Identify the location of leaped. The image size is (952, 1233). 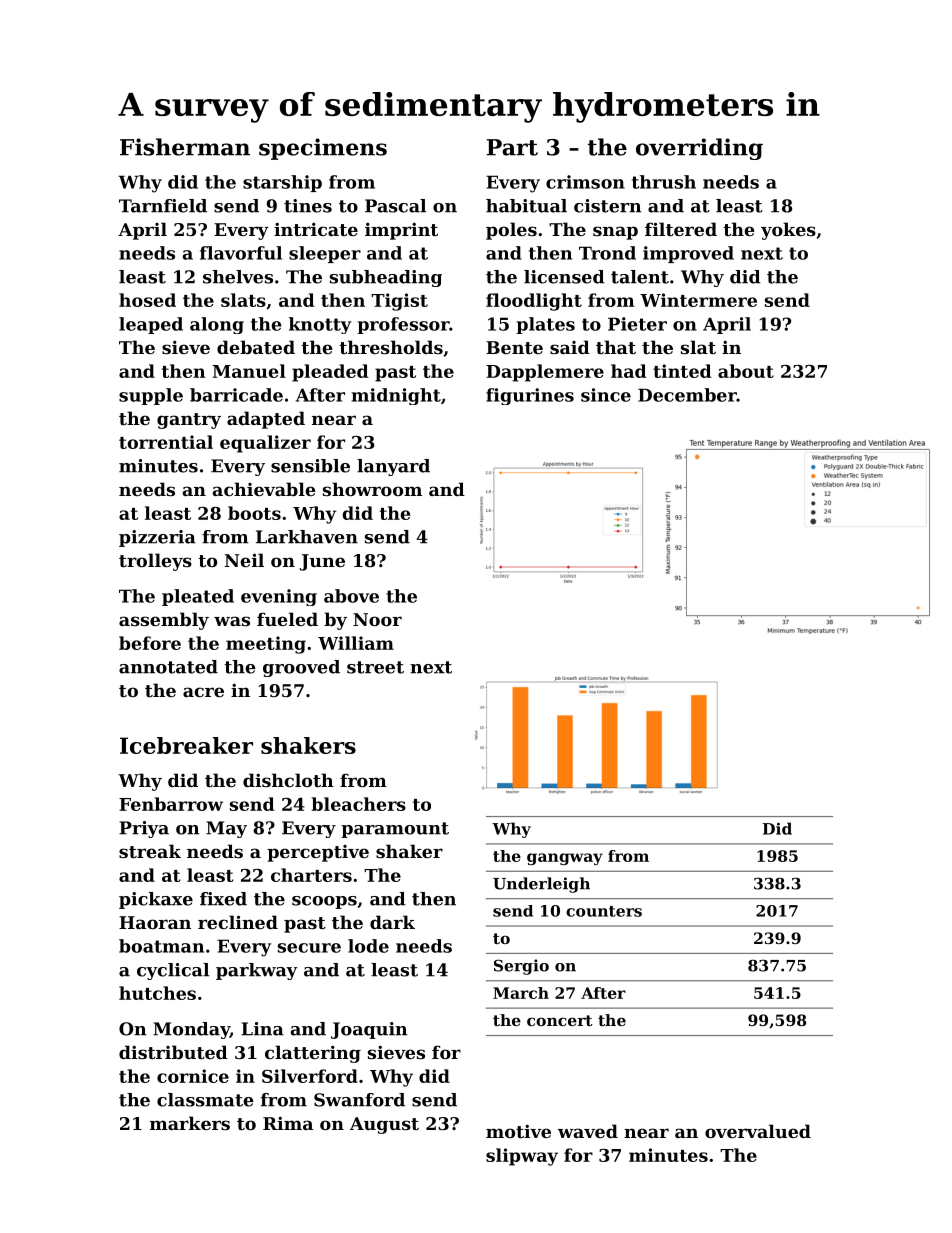
(151, 325).
